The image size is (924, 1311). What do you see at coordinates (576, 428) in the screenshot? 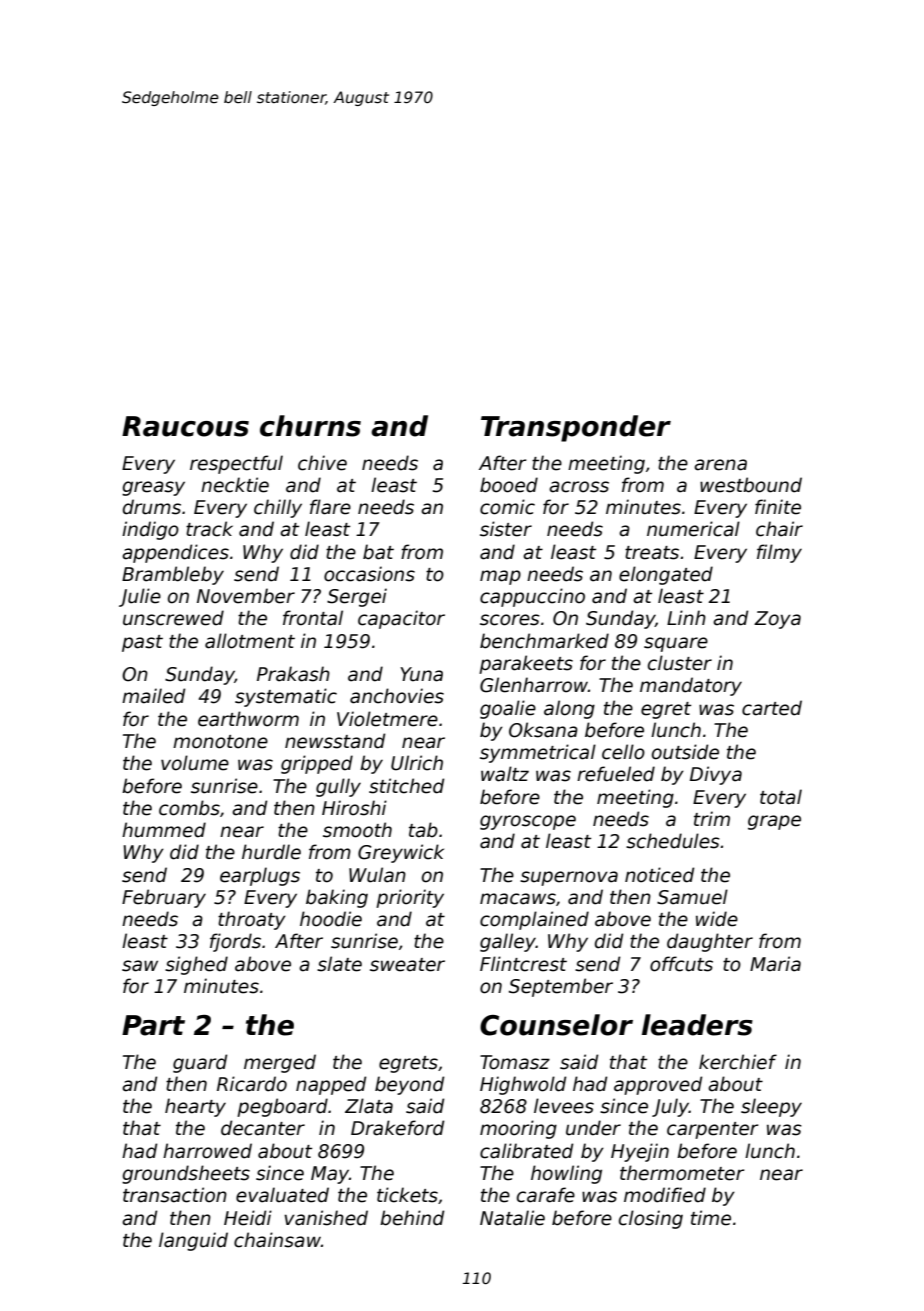
I see `Transponder` at bounding box center [576, 428].
